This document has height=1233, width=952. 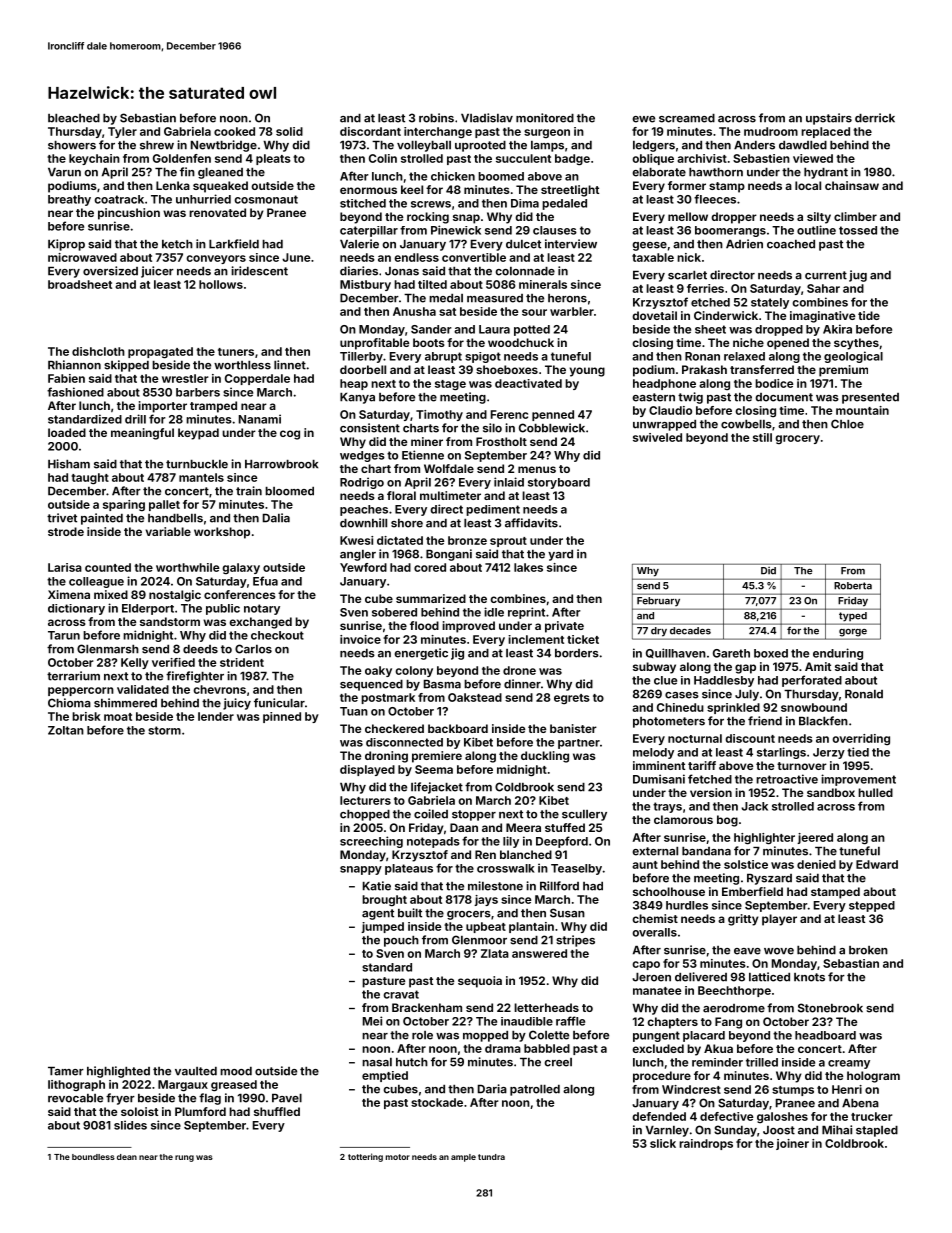 What do you see at coordinates (400, 540) in the document?
I see `dictated` at bounding box center [400, 540].
